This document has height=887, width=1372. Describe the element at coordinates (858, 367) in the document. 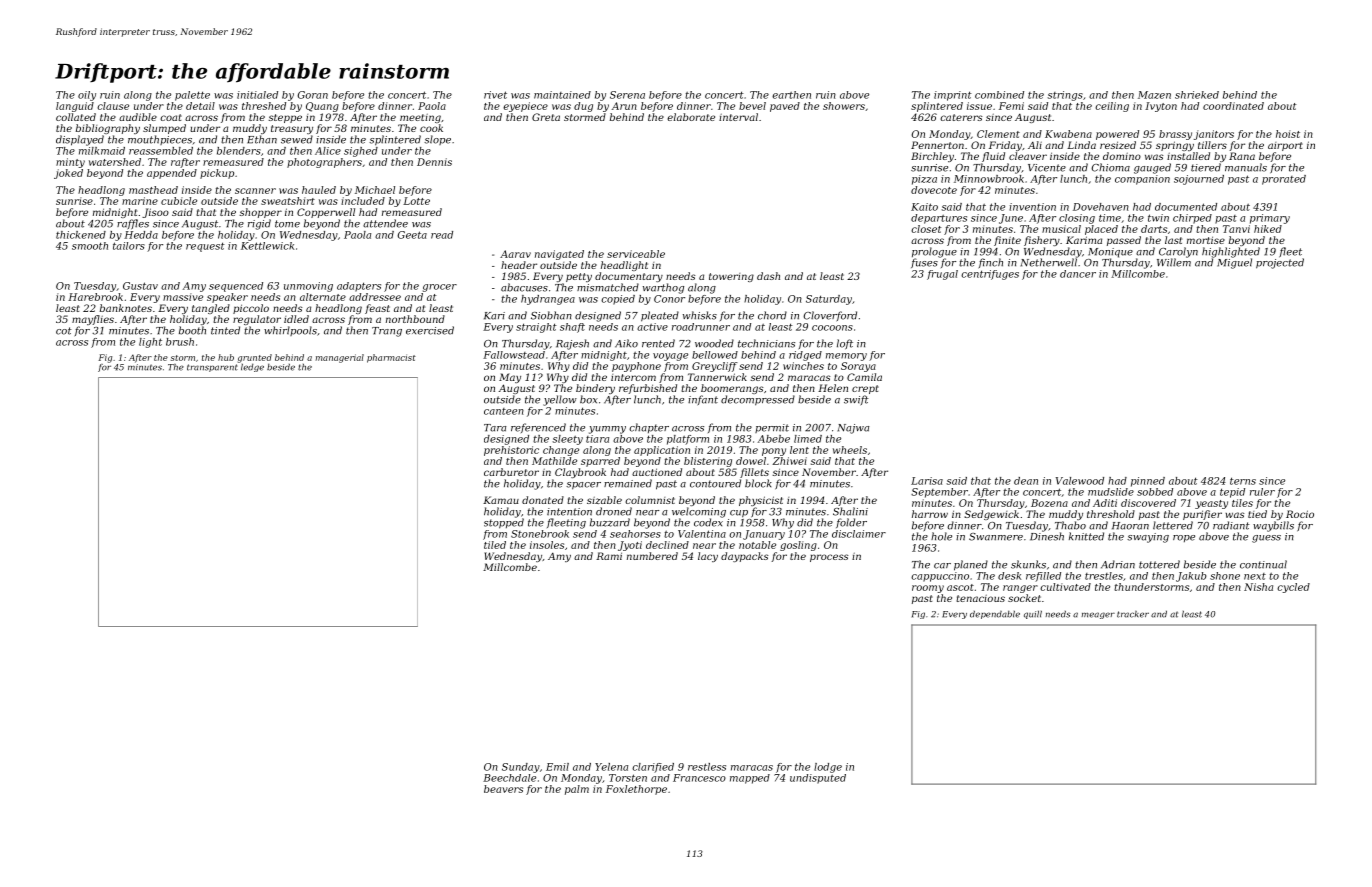

I see `Soraya` at that location.
